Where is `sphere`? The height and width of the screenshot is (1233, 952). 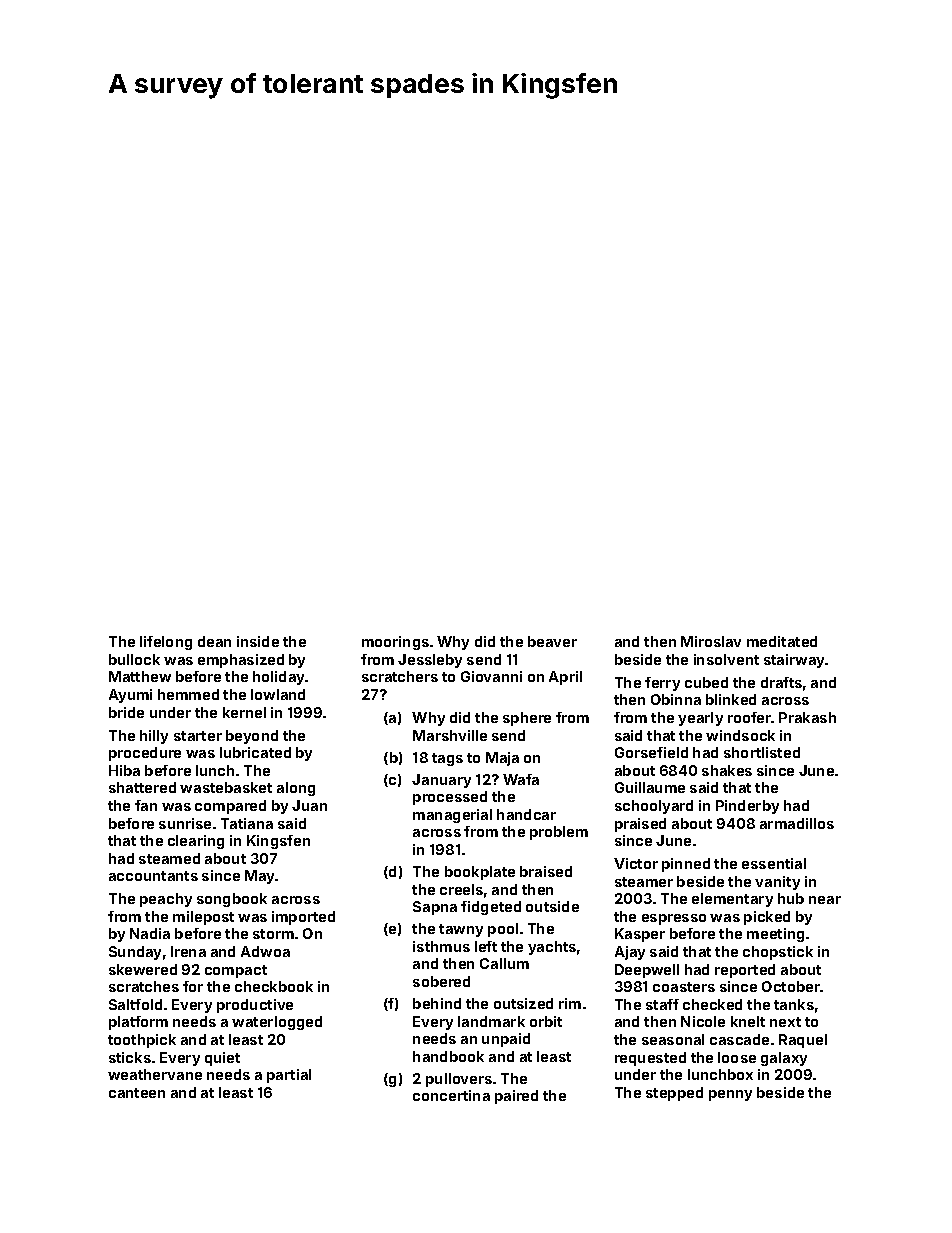 sphere is located at coordinates (527, 719).
